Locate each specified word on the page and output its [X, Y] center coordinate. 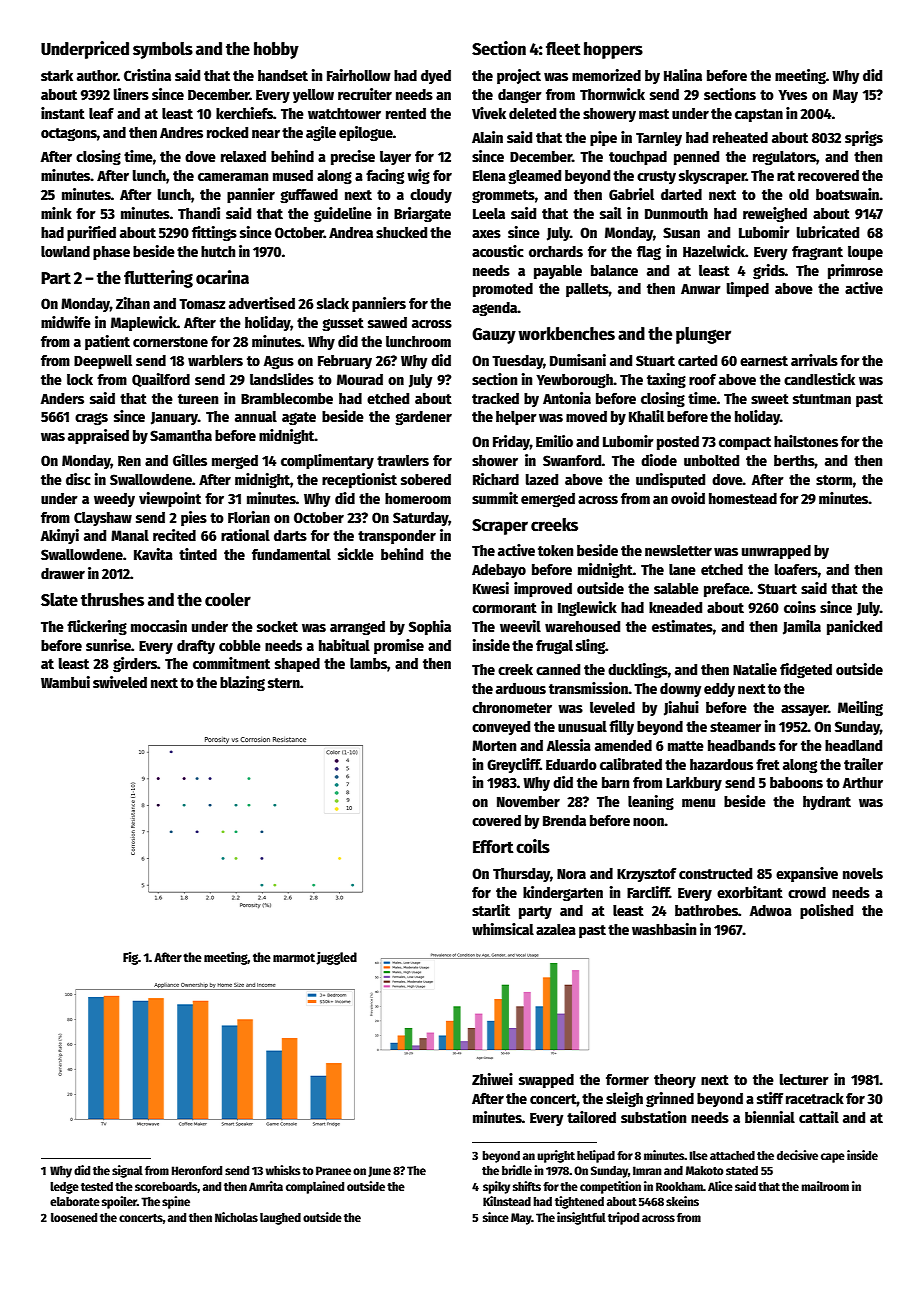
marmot [294, 957]
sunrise [108, 645]
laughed [280, 1219]
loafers [796, 569]
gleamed [534, 177]
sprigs [864, 139]
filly [621, 727]
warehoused [582, 626]
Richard [496, 479]
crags [91, 419]
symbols [163, 50]
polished [826, 911]
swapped [546, 1081]
